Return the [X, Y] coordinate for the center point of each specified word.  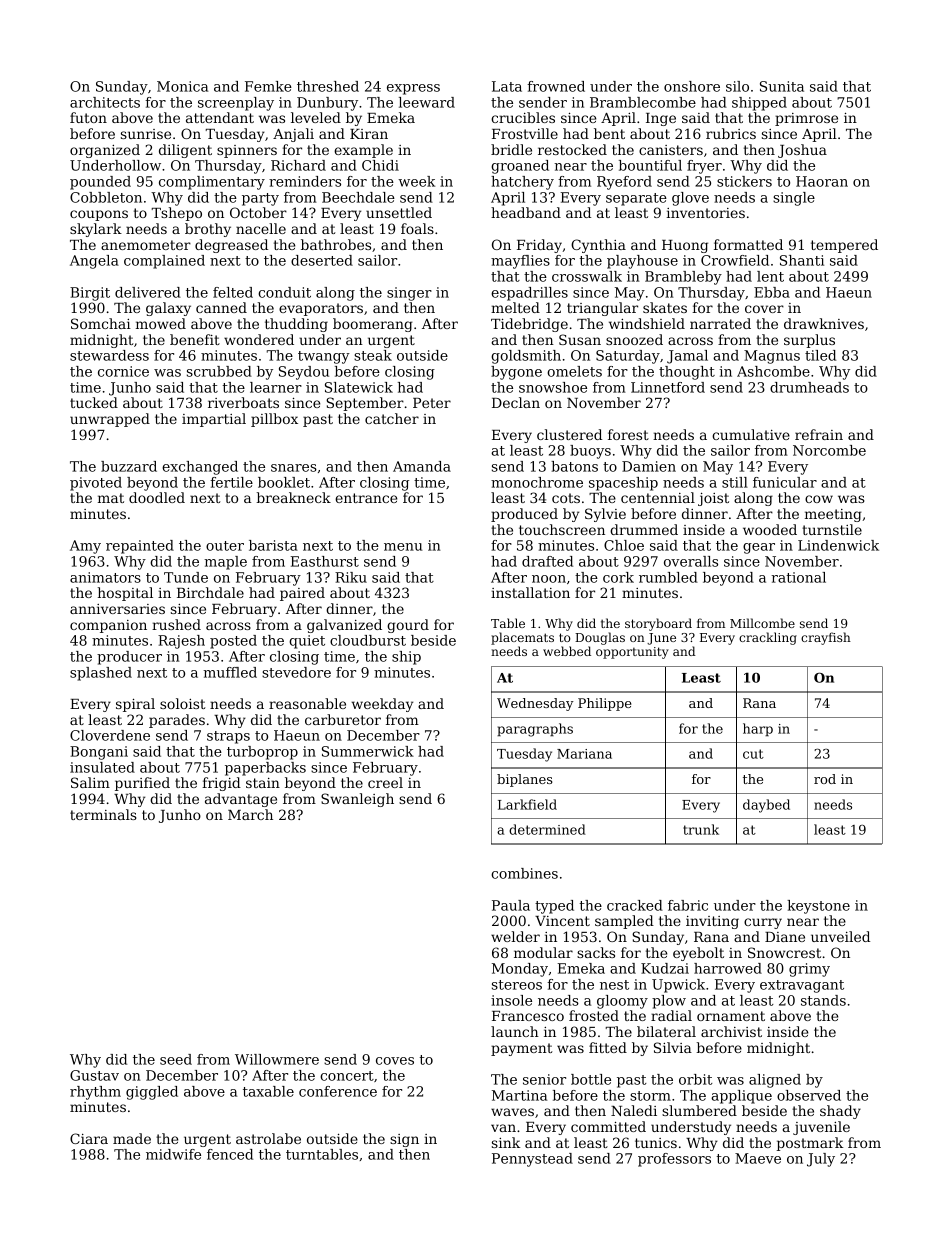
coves [395, 1061]
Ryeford [624, 183]
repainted [140, 547]
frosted [594, 1015]
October [258, 212]
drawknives [824, 323]
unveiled [840, 936]
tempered [844, 246]
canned [221, 307]
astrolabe [268, 1138]
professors [674, 1160]
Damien [649, 466]
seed [176, 1059]
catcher [392, 418]
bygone [516, 373]
